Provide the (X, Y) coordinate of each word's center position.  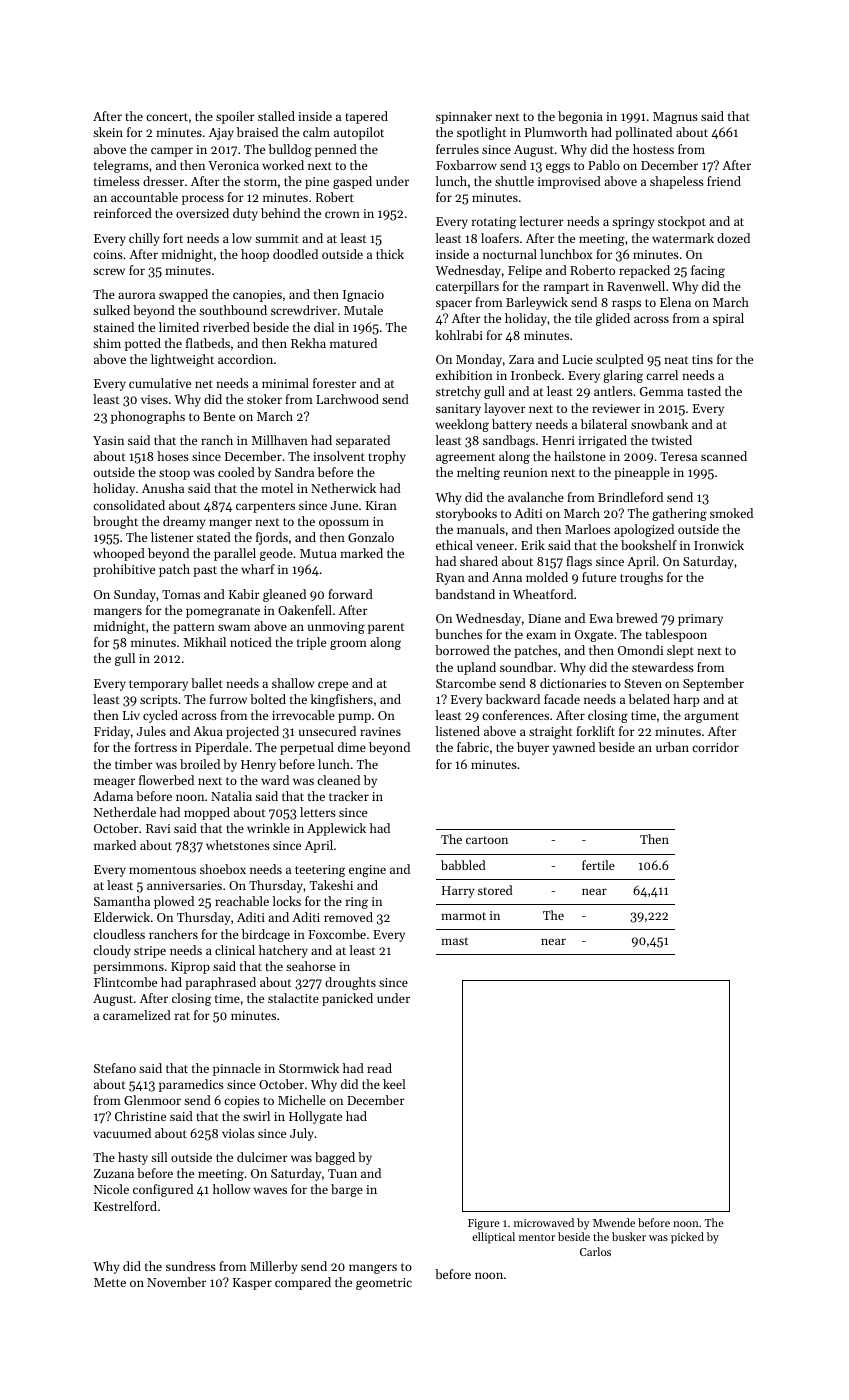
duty (245, 214)
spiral (728, 319)
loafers (500, 238)
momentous (162, 870)
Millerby (273, 1267)
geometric (384, 1284)
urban (672, 747)
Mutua (318, 553)
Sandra (294, 472)
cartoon (487, 840)
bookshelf (649, 545)
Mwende (614, 1222)
